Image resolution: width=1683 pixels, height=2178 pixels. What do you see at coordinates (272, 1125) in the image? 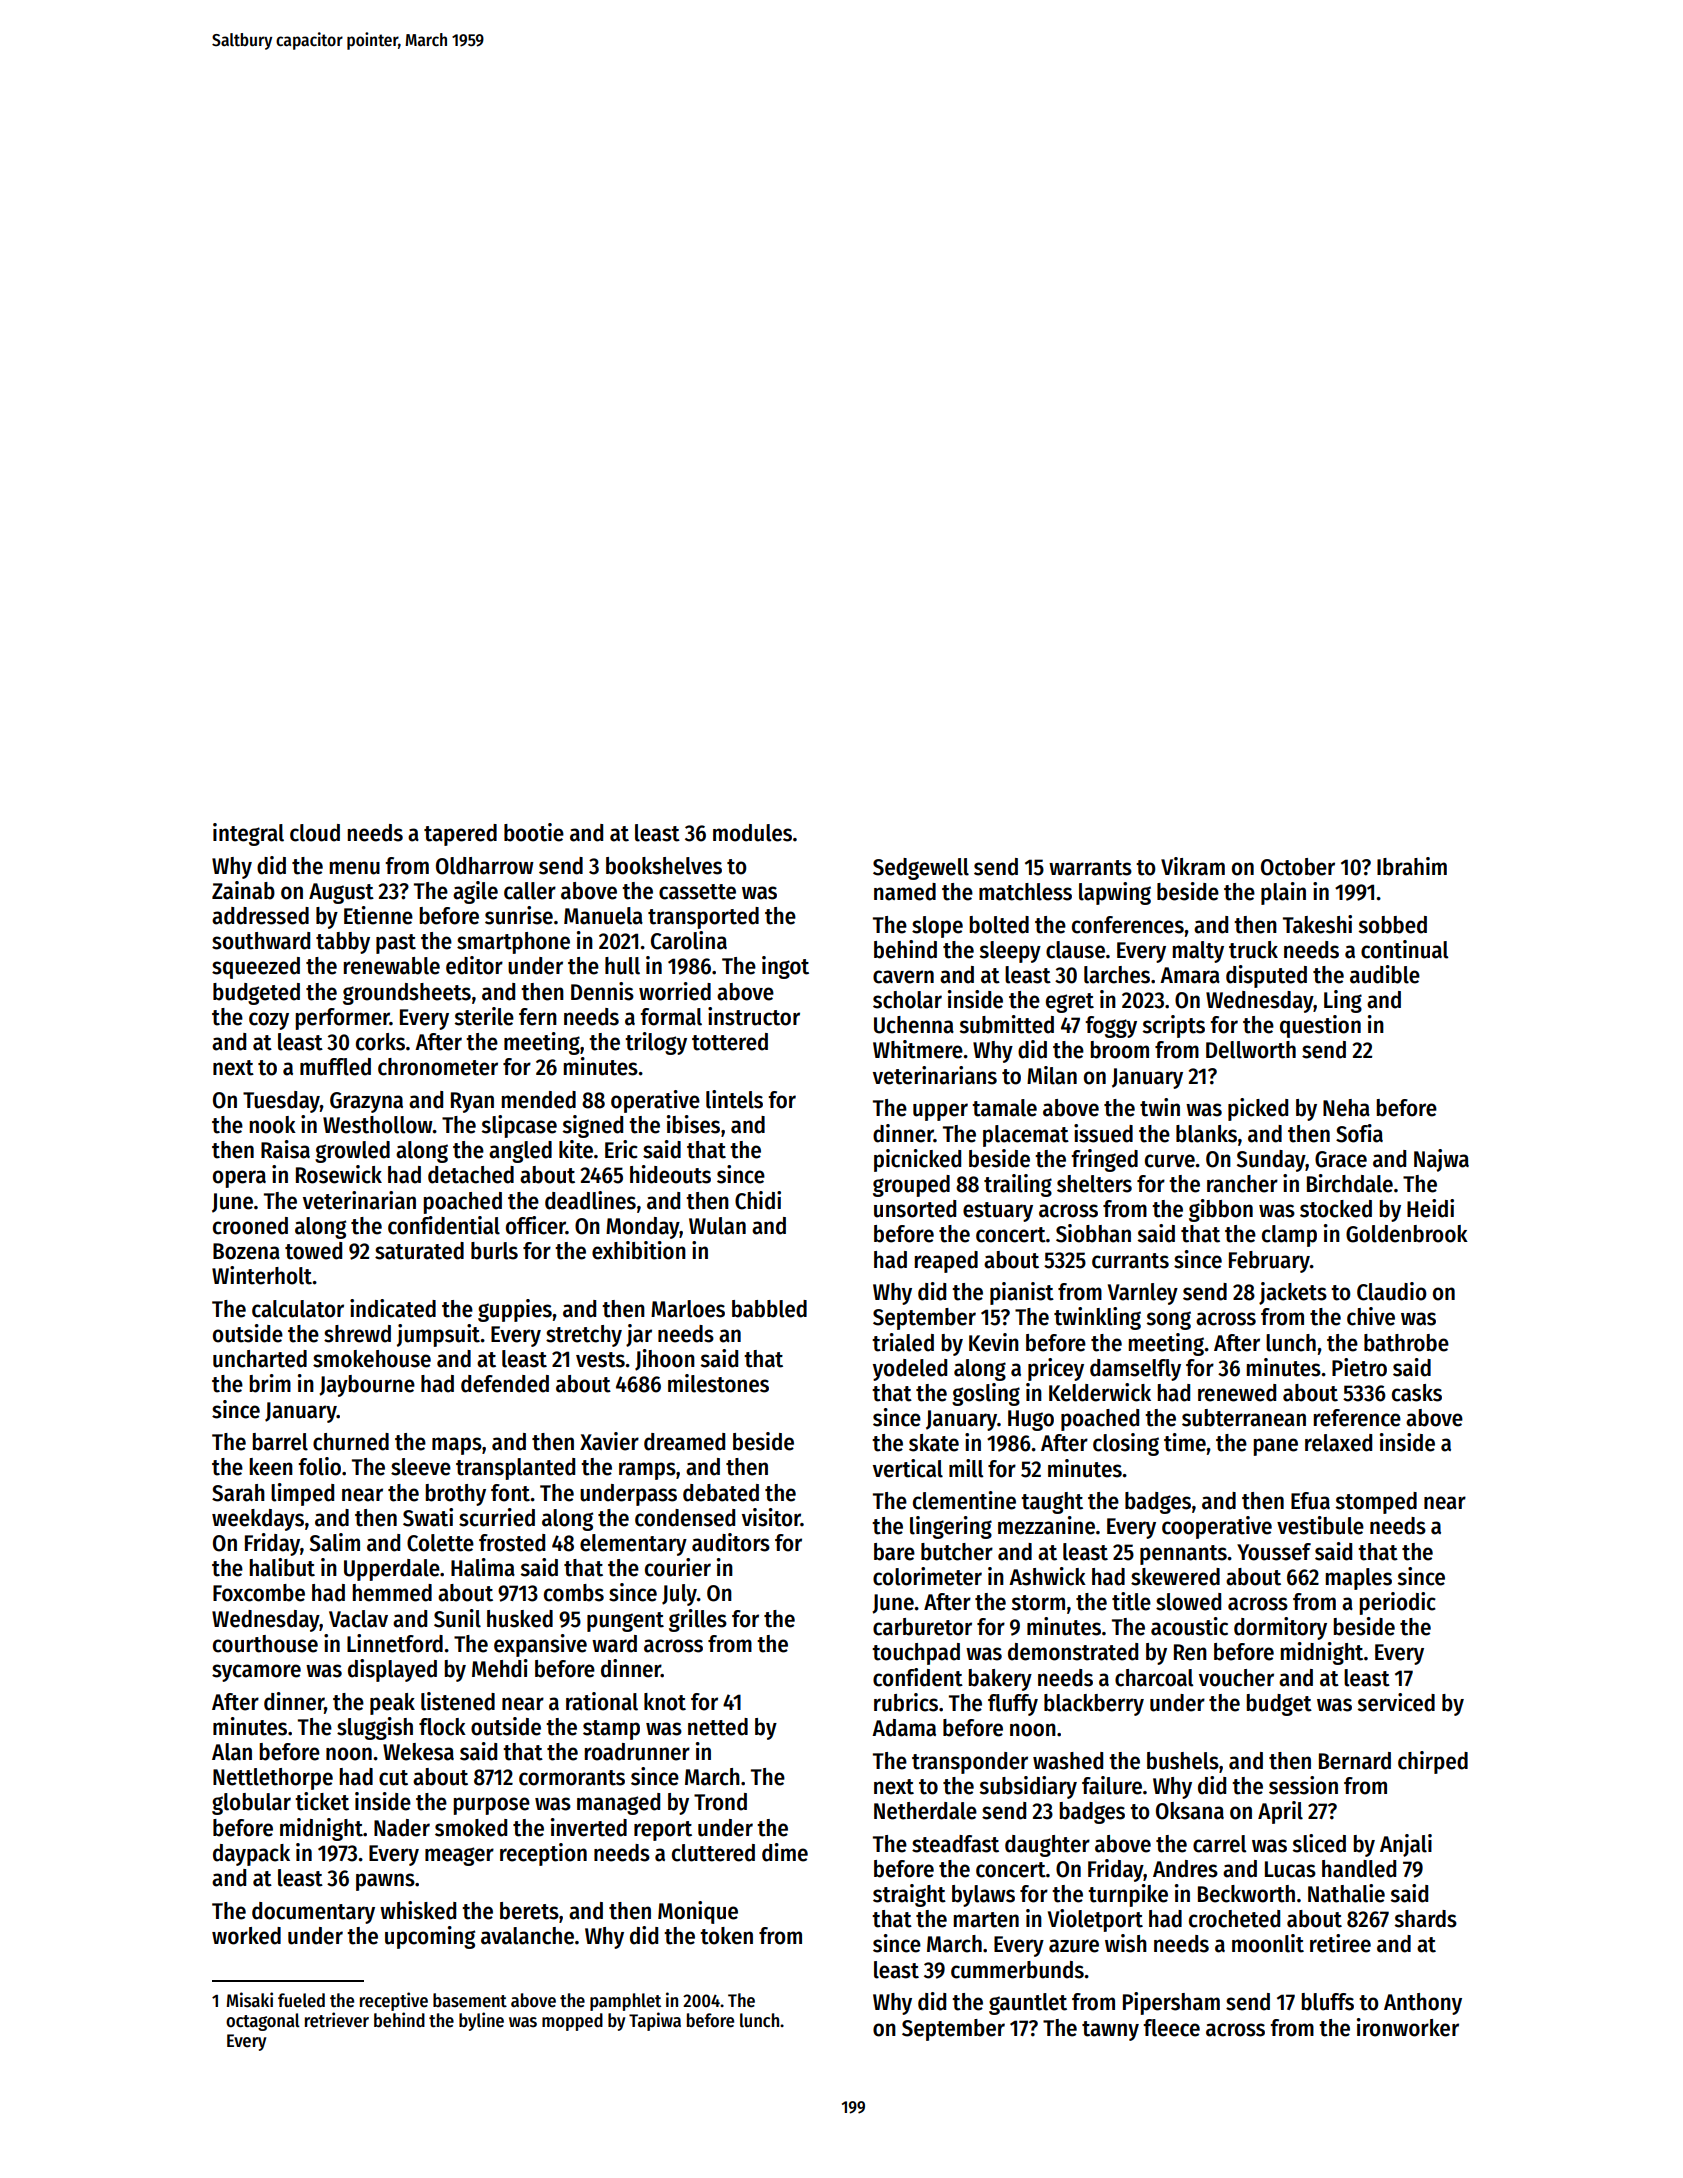
I see `nook` at bounding box center [272, 1125].
